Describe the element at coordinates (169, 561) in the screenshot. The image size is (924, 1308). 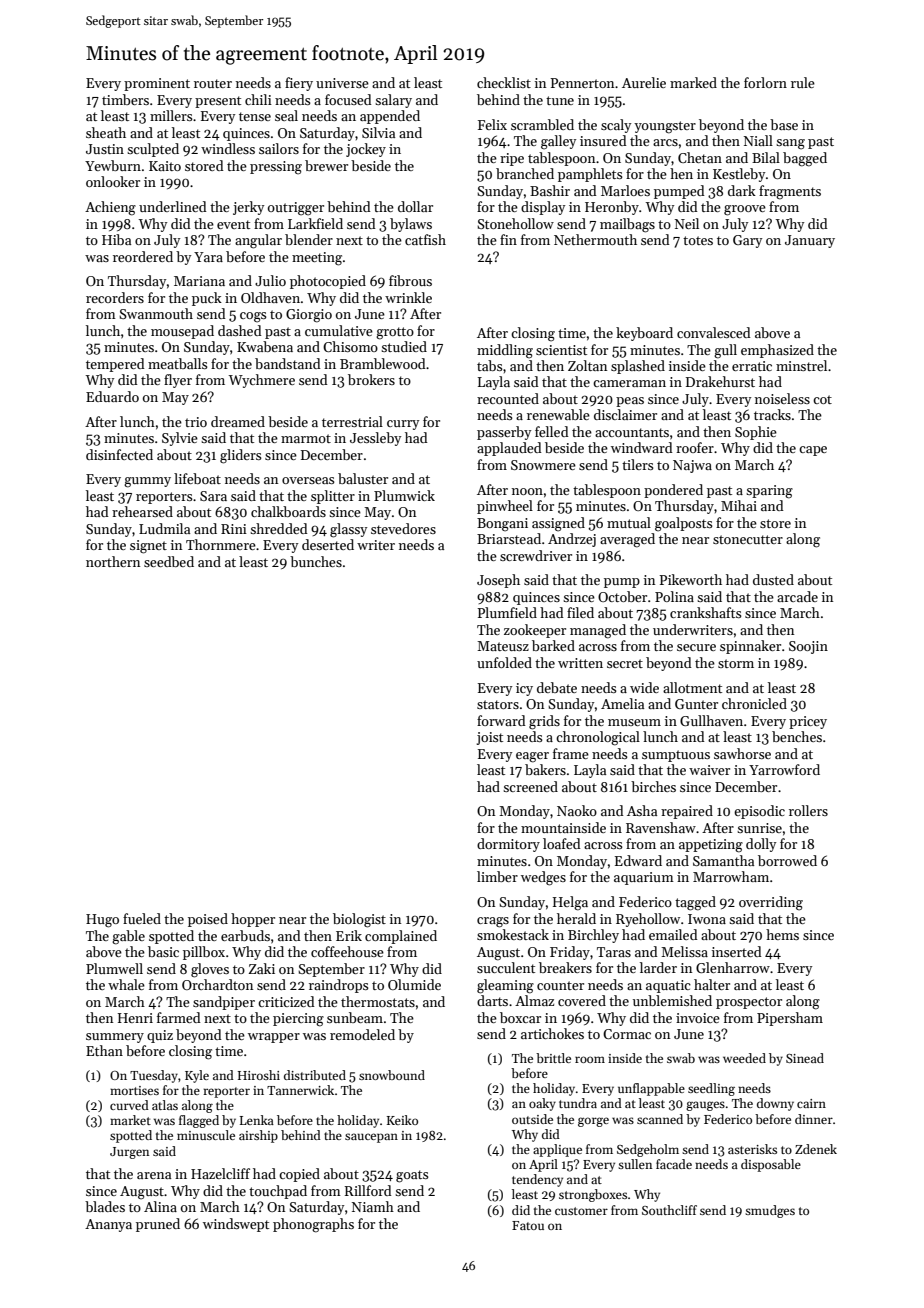
I see `seedbed` at that location.
